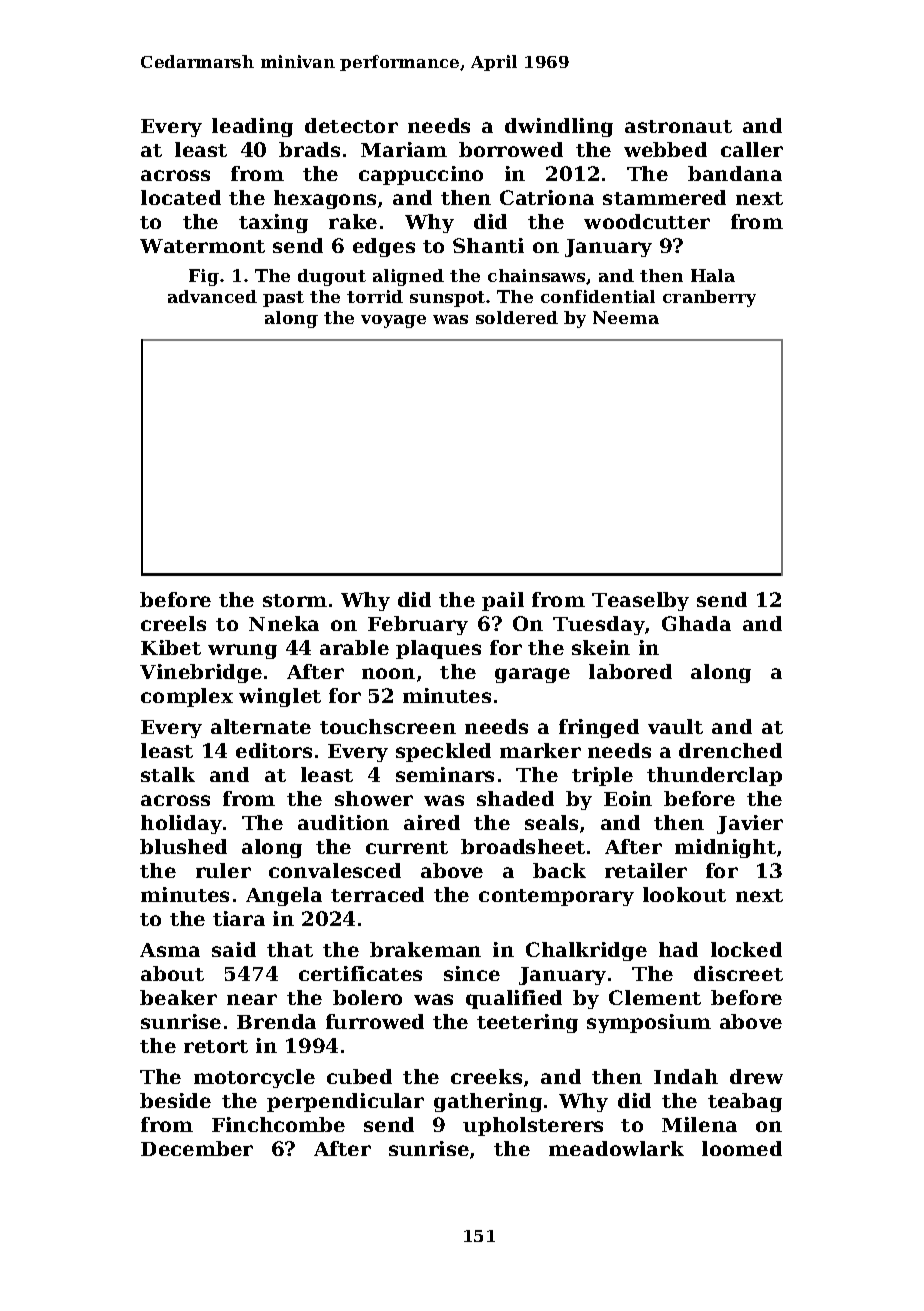 This screenshot has width=924, height=1311. What do you see at coordinates (171, 647) in the screenshot?
I see `Kibet` at bounding box center [171, 647].
